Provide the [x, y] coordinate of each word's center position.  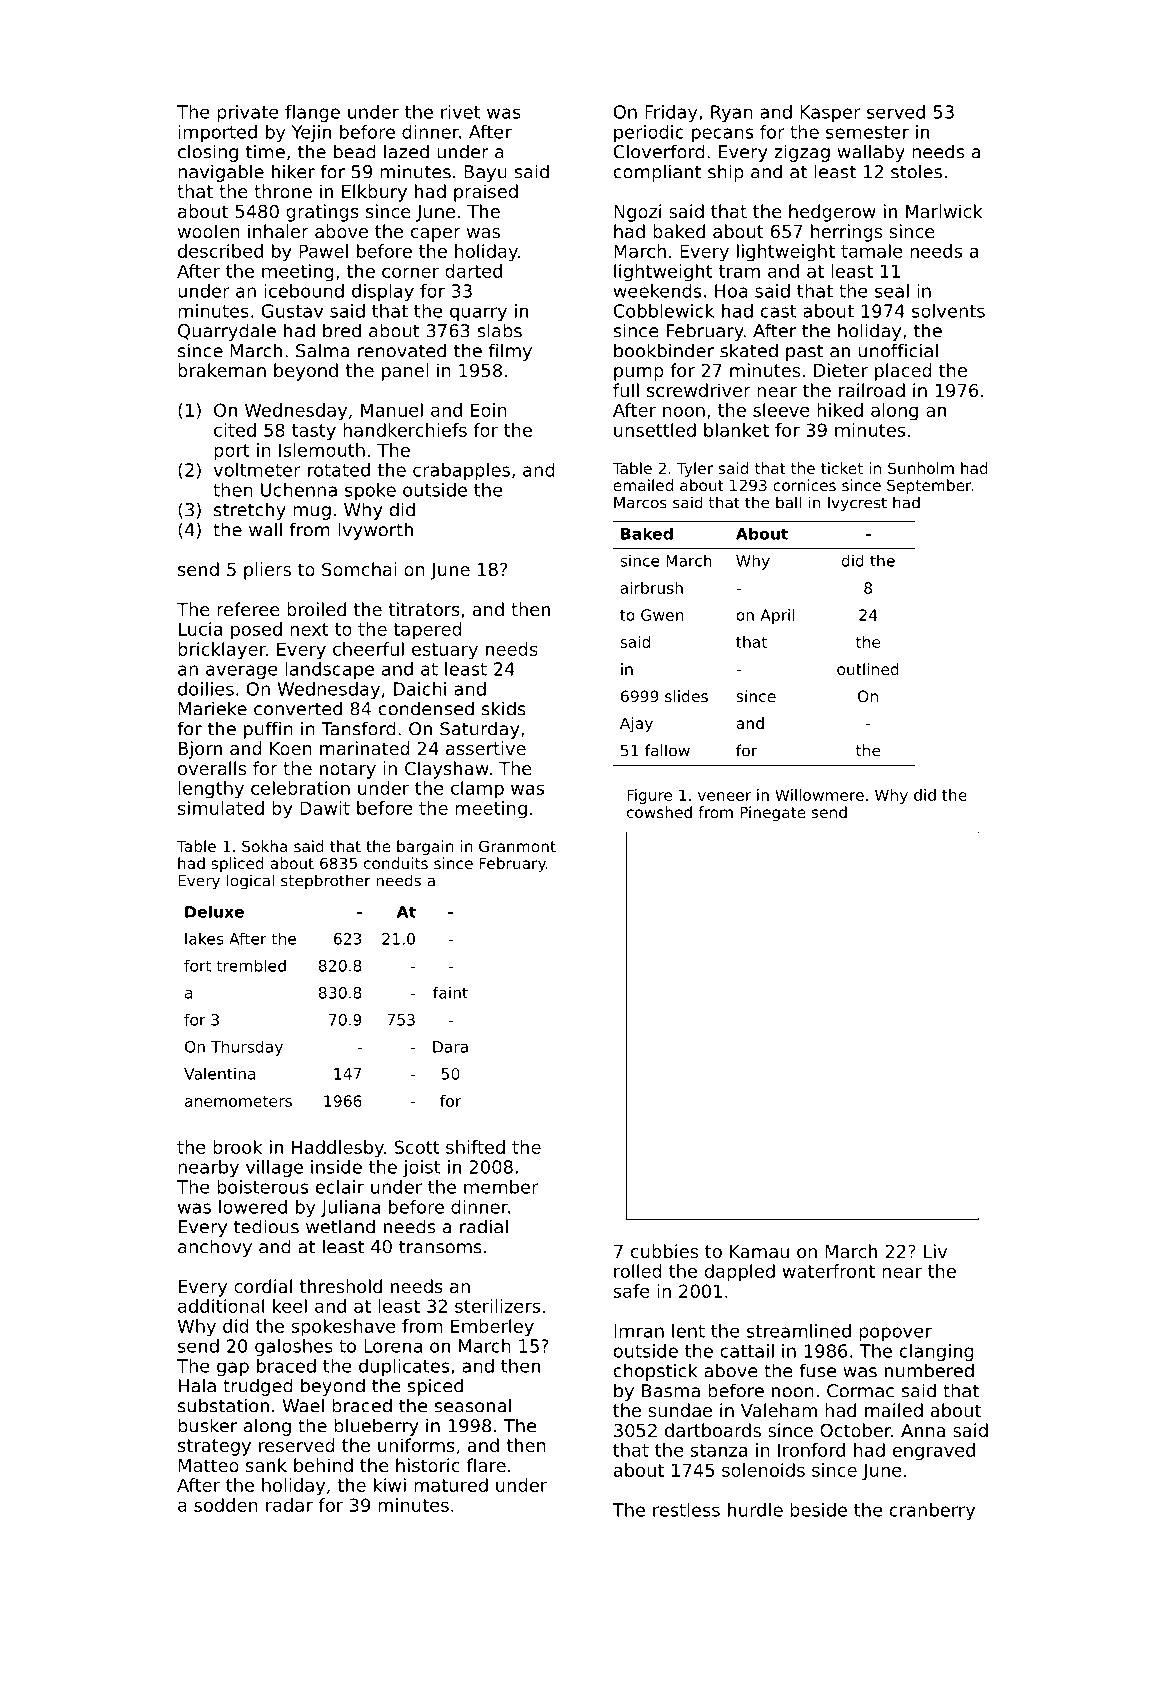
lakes [204, 938]
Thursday [247, 1048]
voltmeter [257, 470]
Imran [639, 1331]
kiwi [390, 1485]
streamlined [799, 1331]
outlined [868, 669]
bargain [425, 847]
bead [355, 151]
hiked [840, 410]
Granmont [517, 846]
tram [739, 271]
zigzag [802, 153]
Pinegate [773, 813]
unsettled [655, 430]
